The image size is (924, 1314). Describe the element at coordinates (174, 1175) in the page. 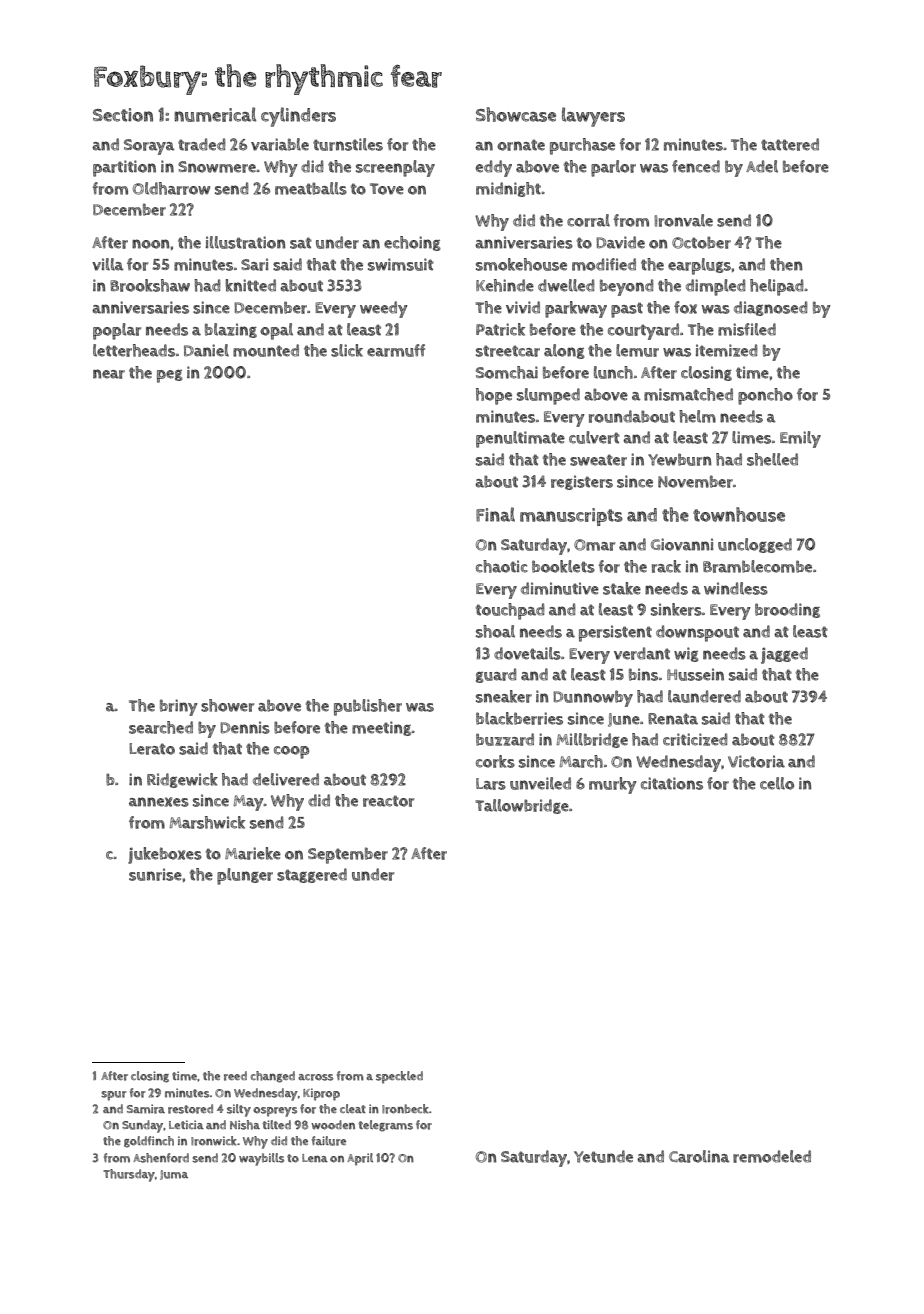

I see `Juma` at that location.
